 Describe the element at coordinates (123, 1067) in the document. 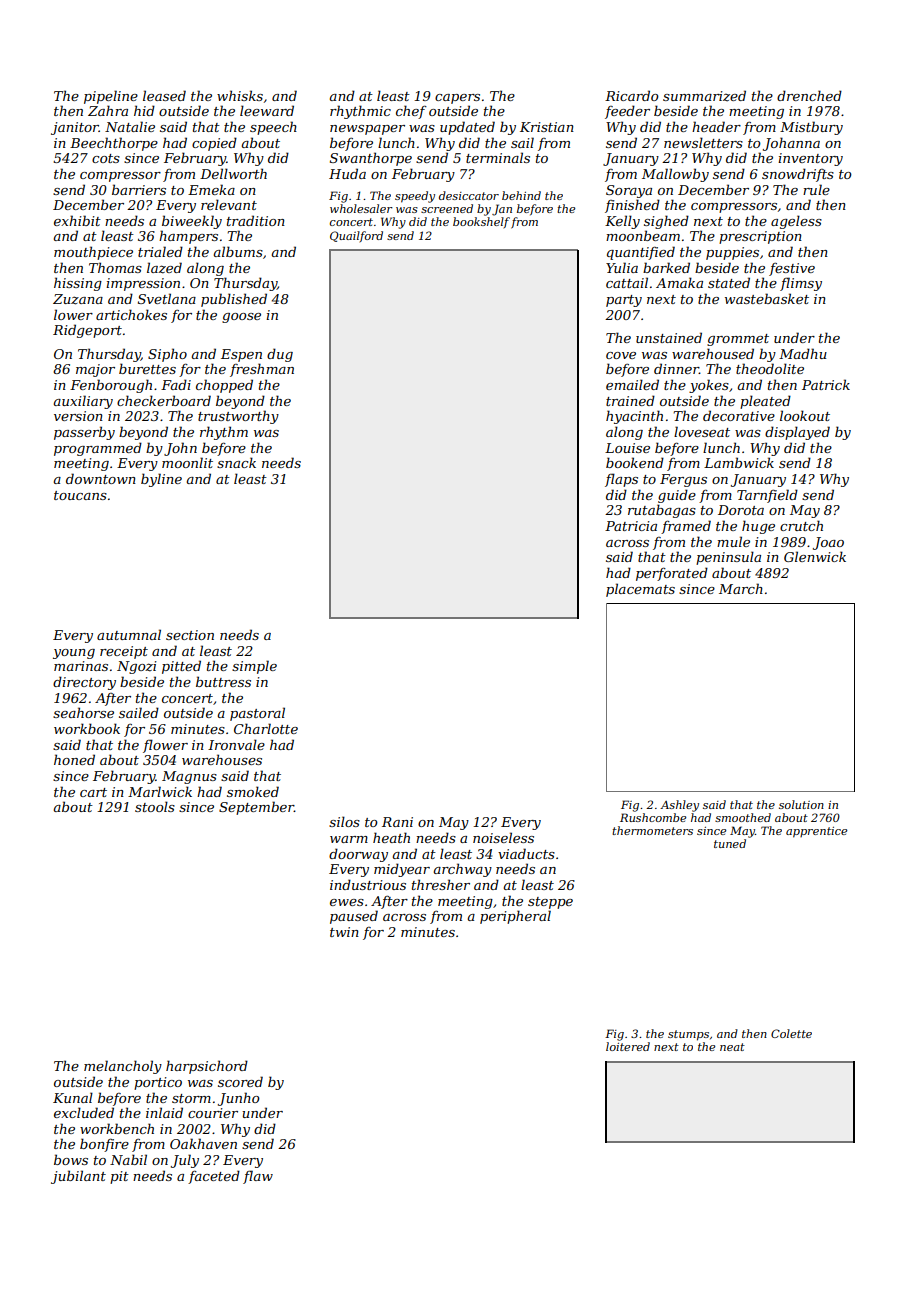

I see `melancholy` at that location.
